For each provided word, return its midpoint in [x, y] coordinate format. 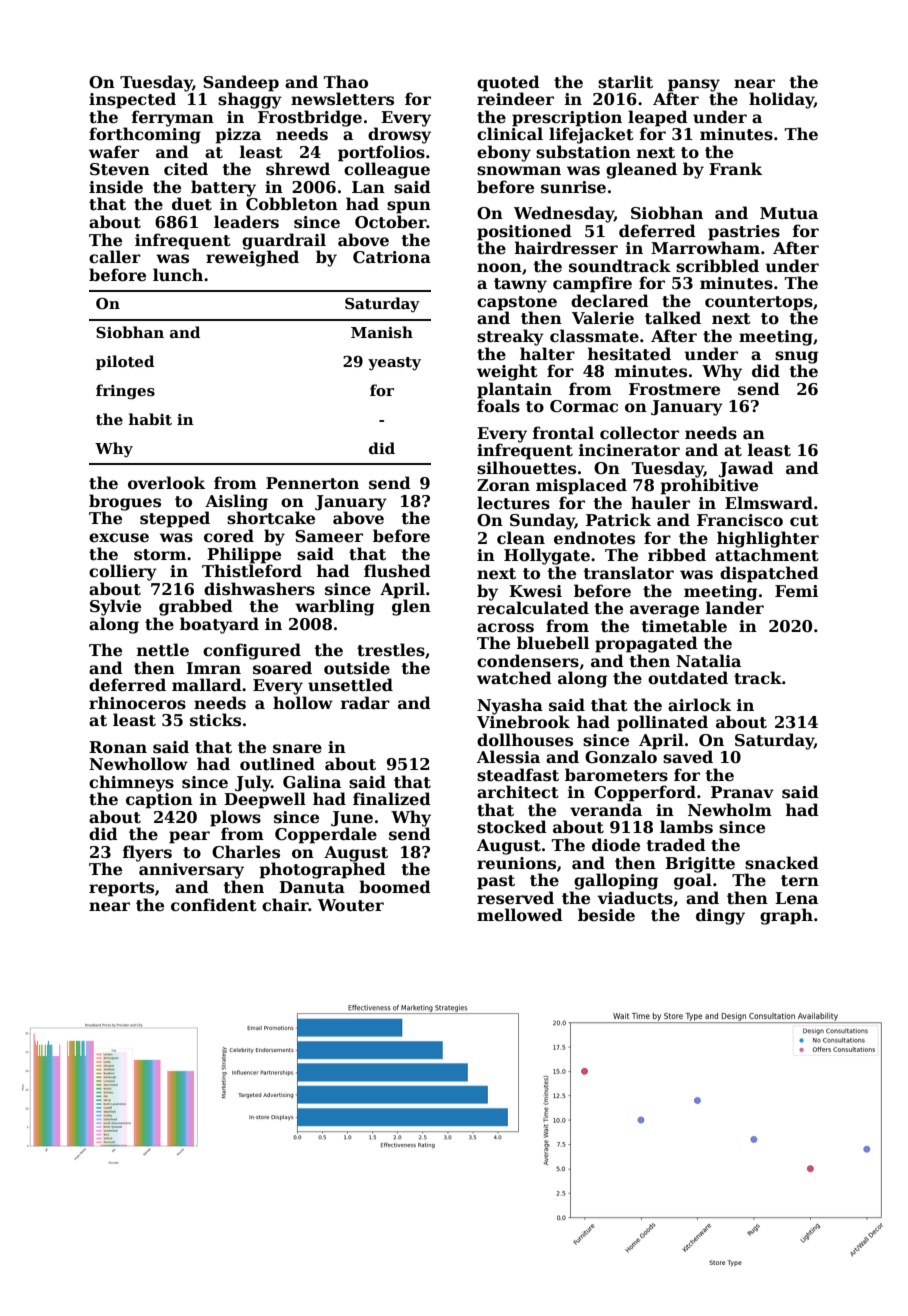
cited [186, 169]
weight [507, 372]
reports [121, 889]
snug [796, 357]
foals [498, 406]
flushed [397, 571]
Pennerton [312, 483]
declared [610, 301]
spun [409, 207]
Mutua [789, 213]
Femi [796, 591]
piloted [125, 362]
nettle [163, 650]
